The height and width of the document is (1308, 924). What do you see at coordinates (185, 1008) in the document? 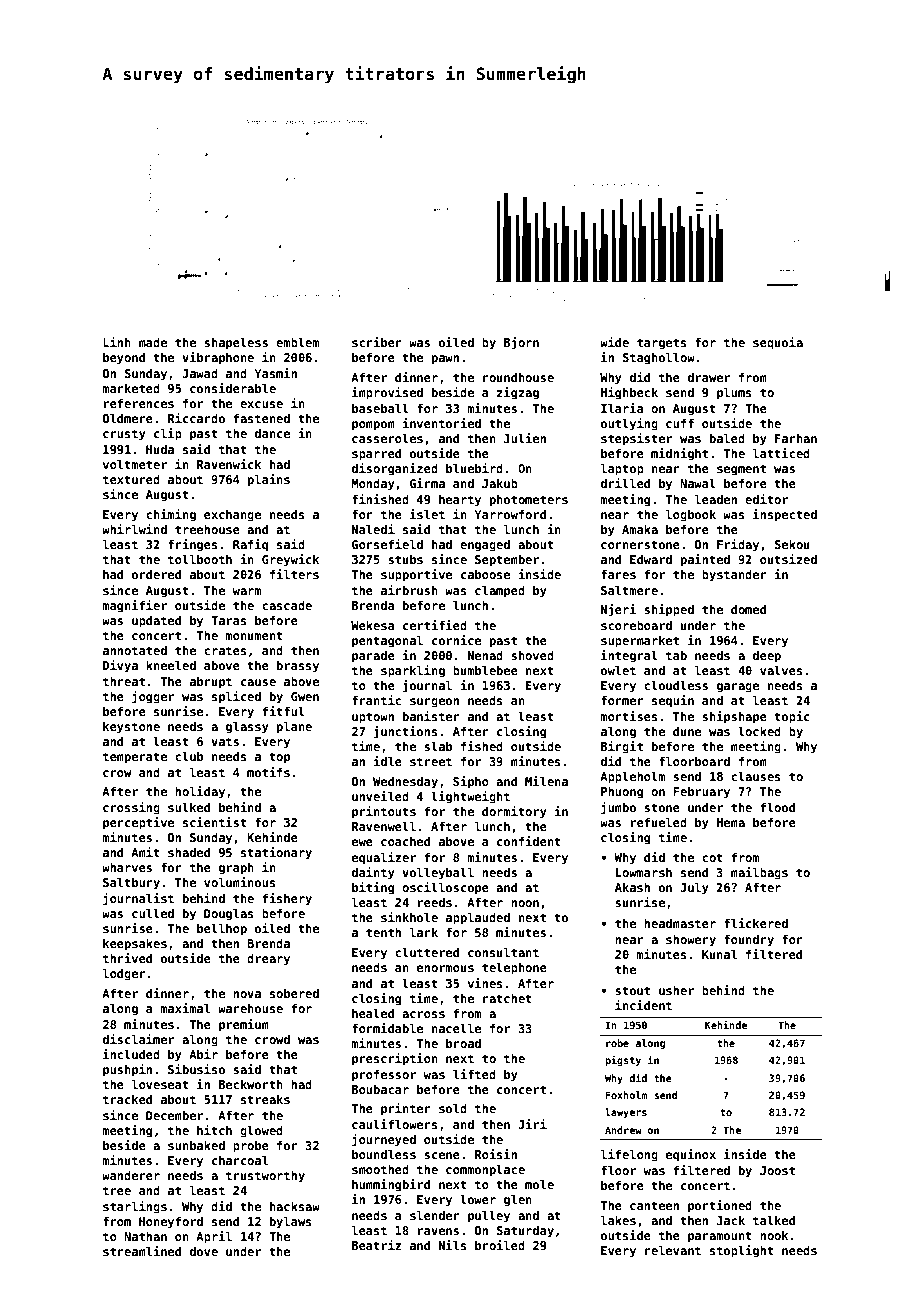
I see `maximal` at bounding box center [185, 1008].
